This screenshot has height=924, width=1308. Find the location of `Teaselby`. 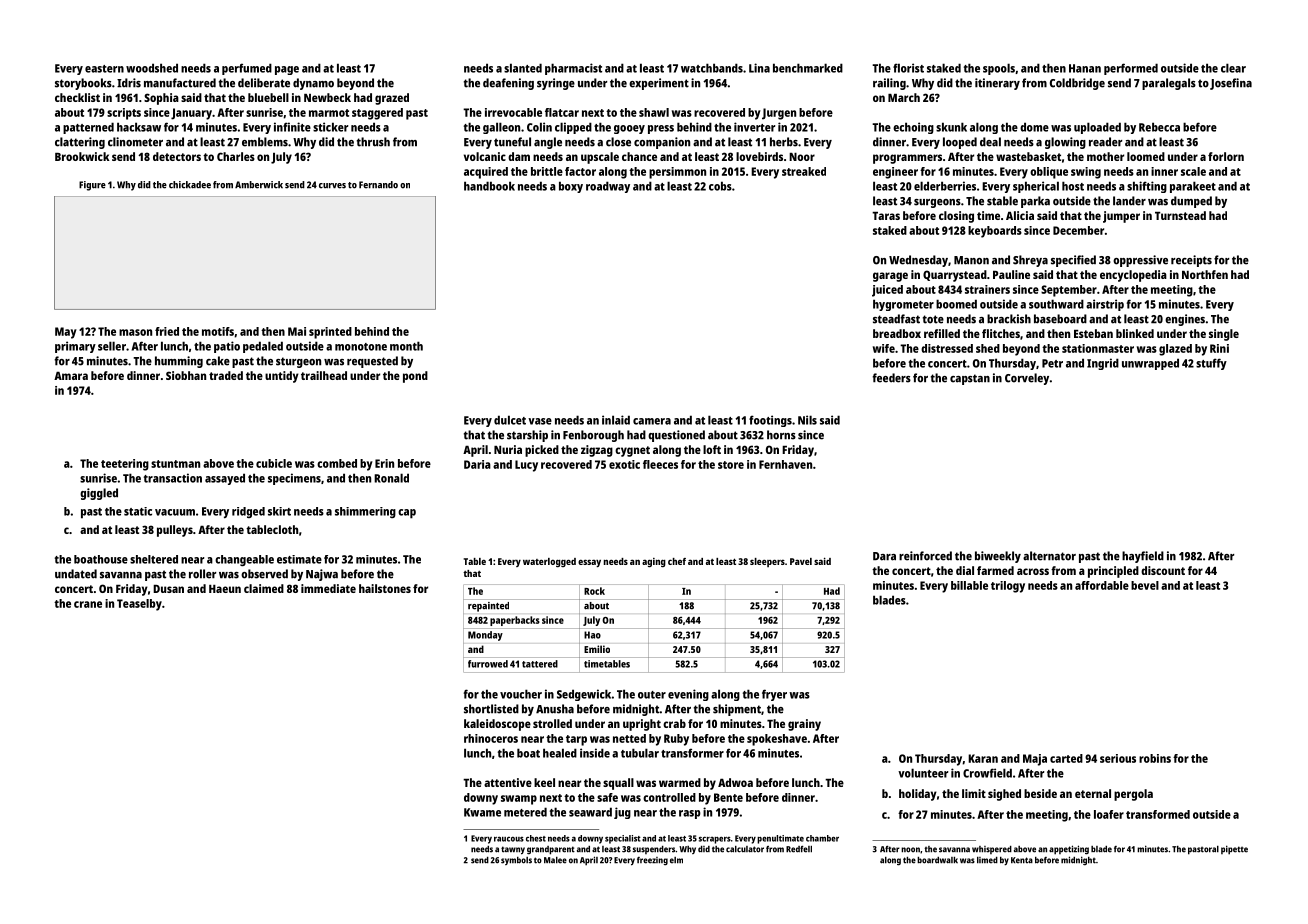

Teaselby is located at coordinates (139, 605).
